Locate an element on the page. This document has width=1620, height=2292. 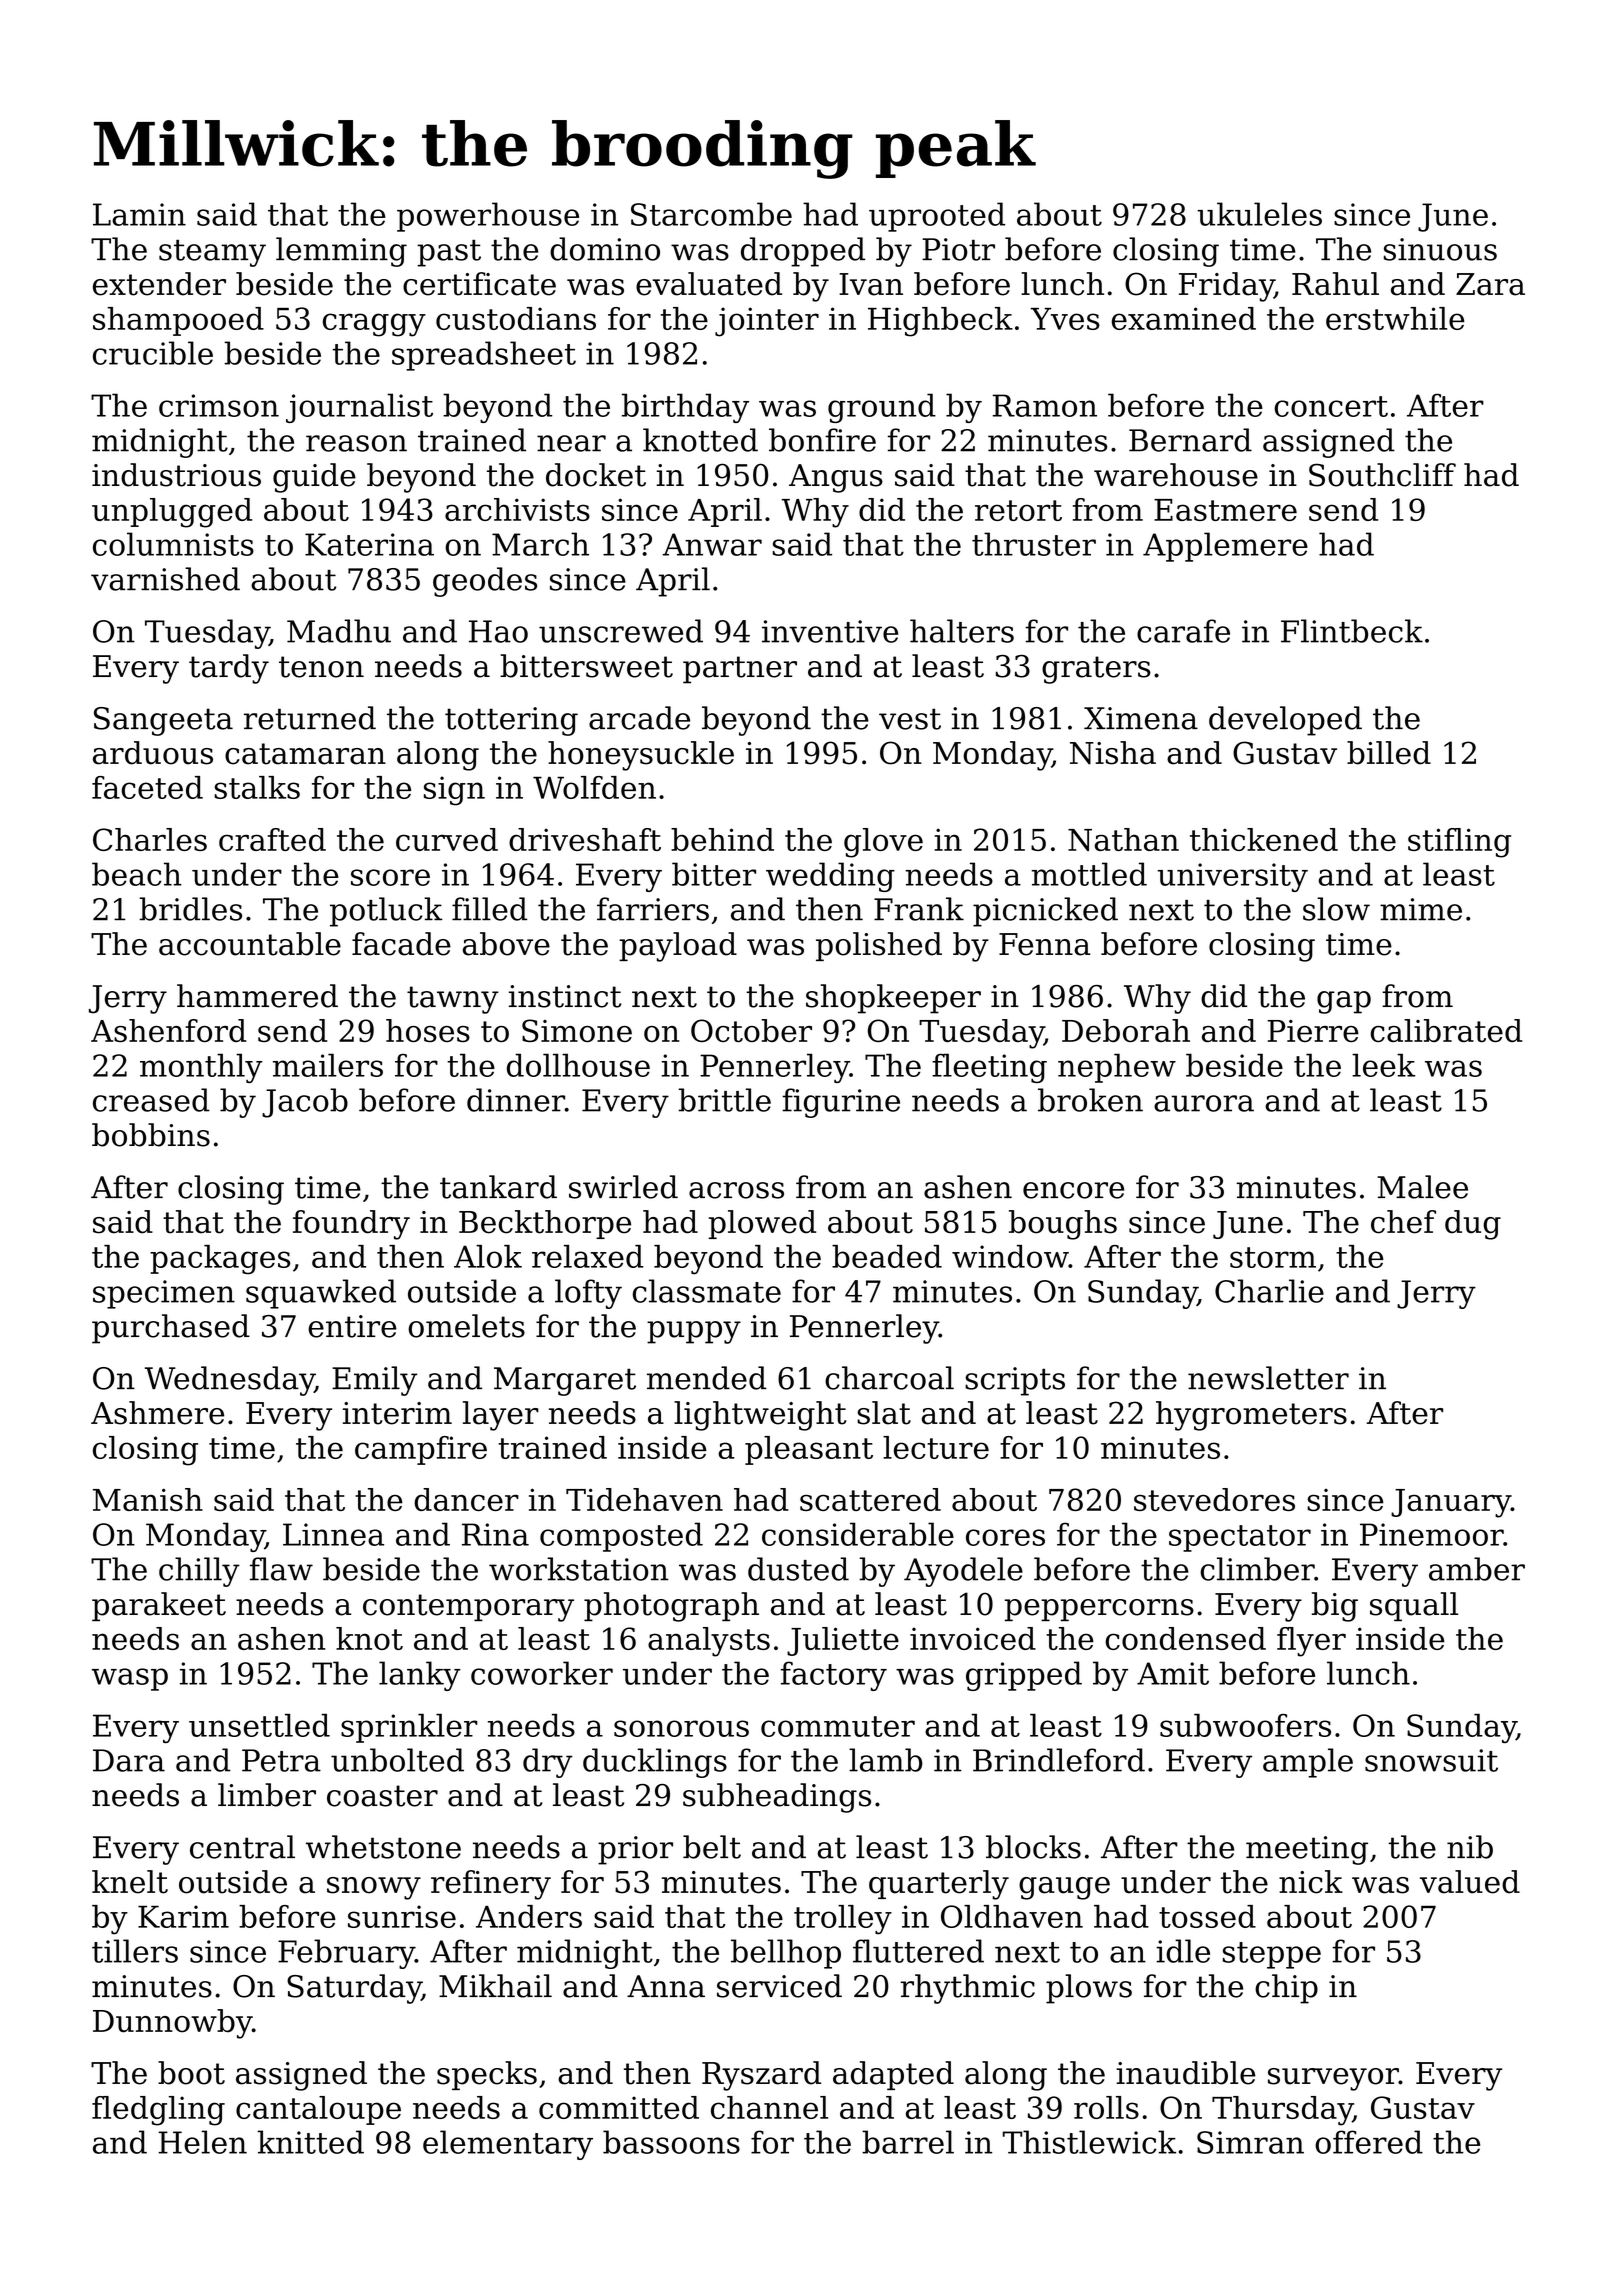
Lamin is located at coordinates (139, 214).
